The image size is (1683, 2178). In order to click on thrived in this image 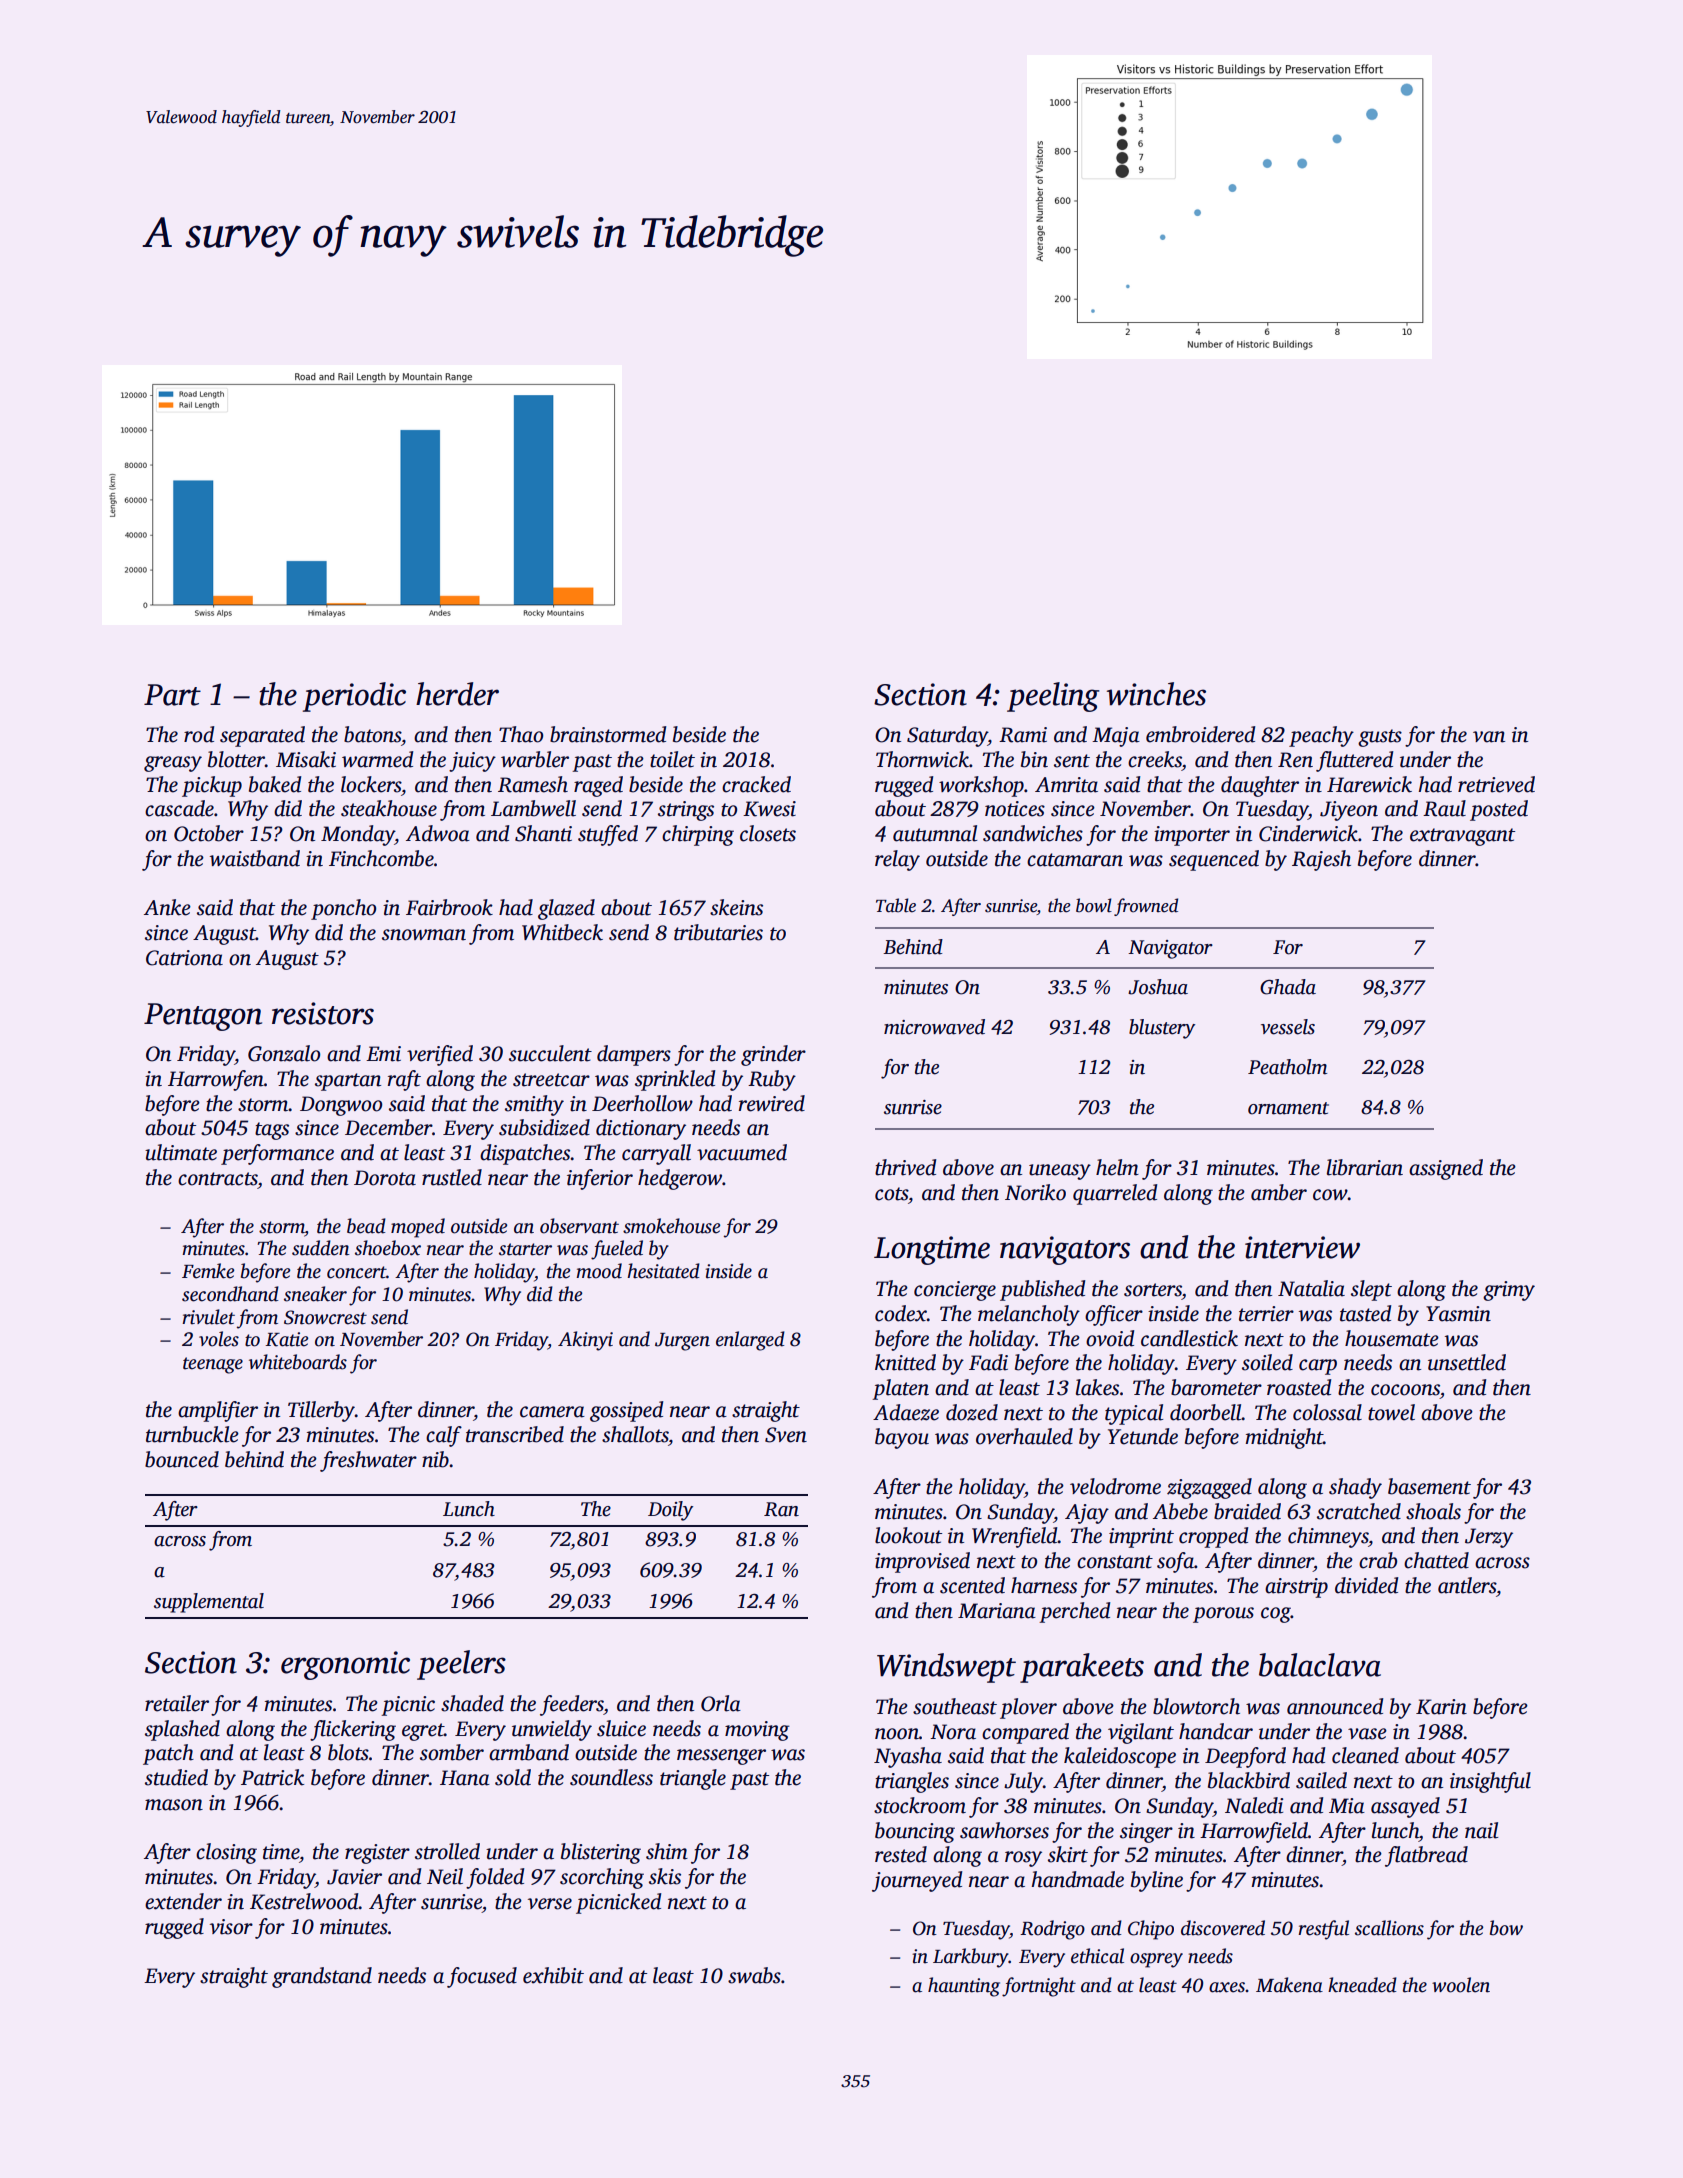, I will do `click(905, 1167)`.
